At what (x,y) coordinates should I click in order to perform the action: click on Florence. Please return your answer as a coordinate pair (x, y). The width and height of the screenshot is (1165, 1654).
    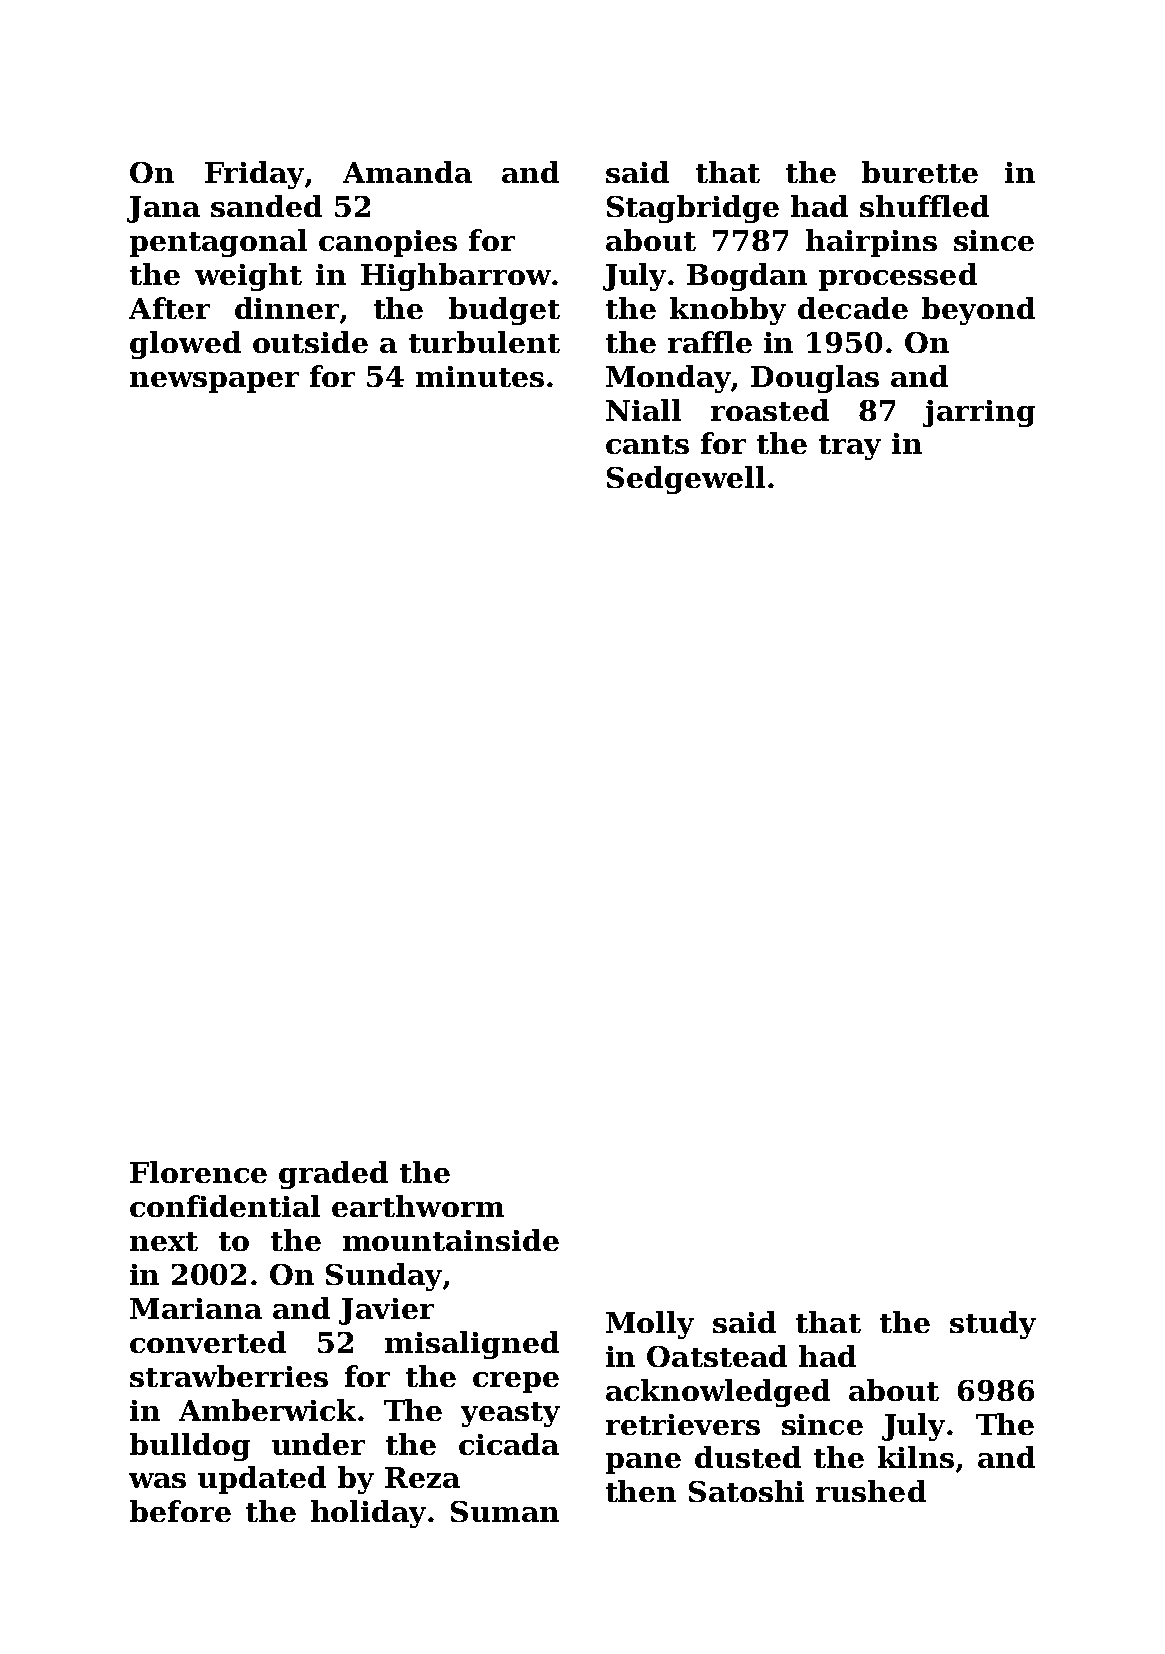
    Looking at the image, I should click on (198, 1172).
